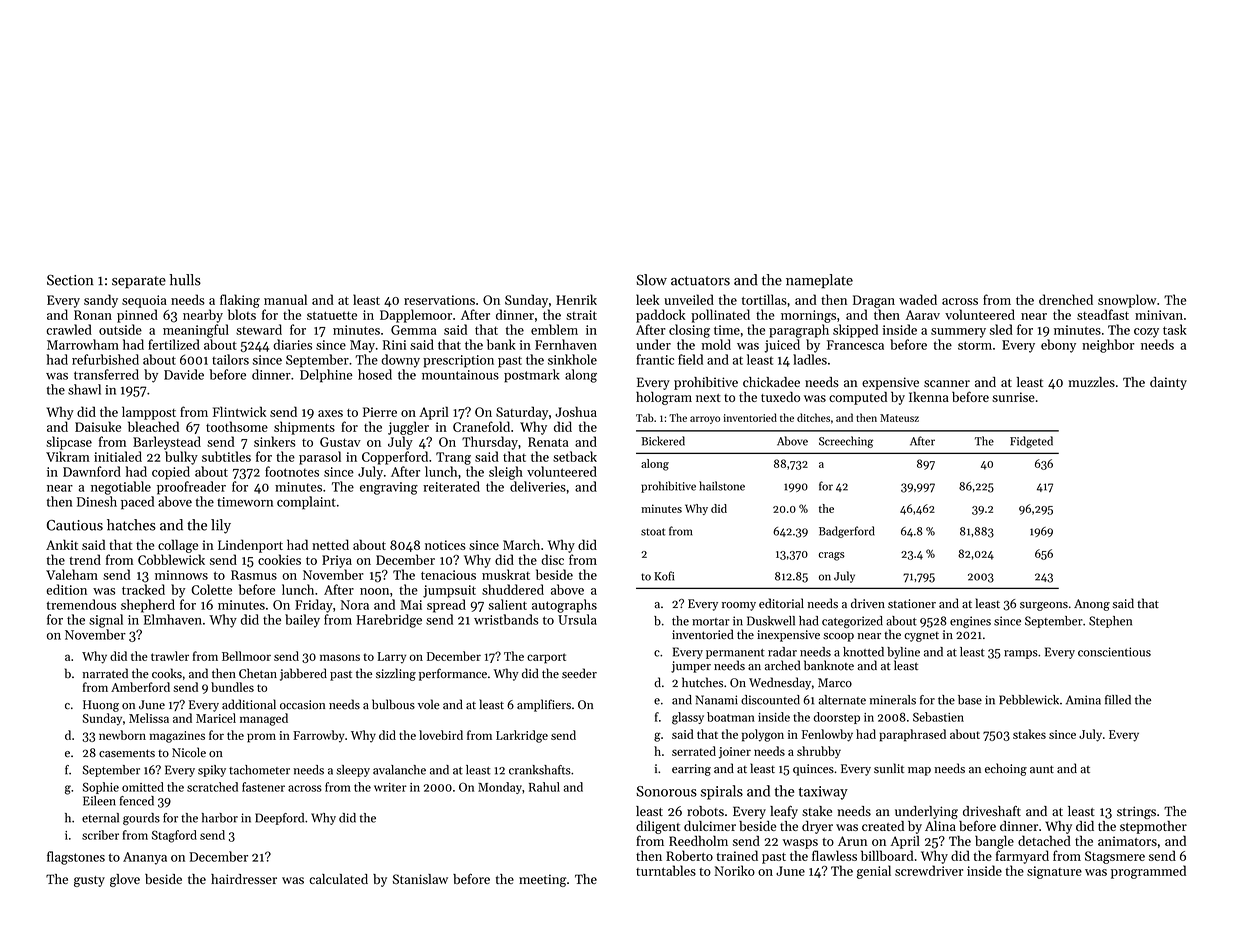 The image size is (1233, 952). Describe the element at coordinates (68, 456) in the screenshot. I see `Vikram` at that location.
